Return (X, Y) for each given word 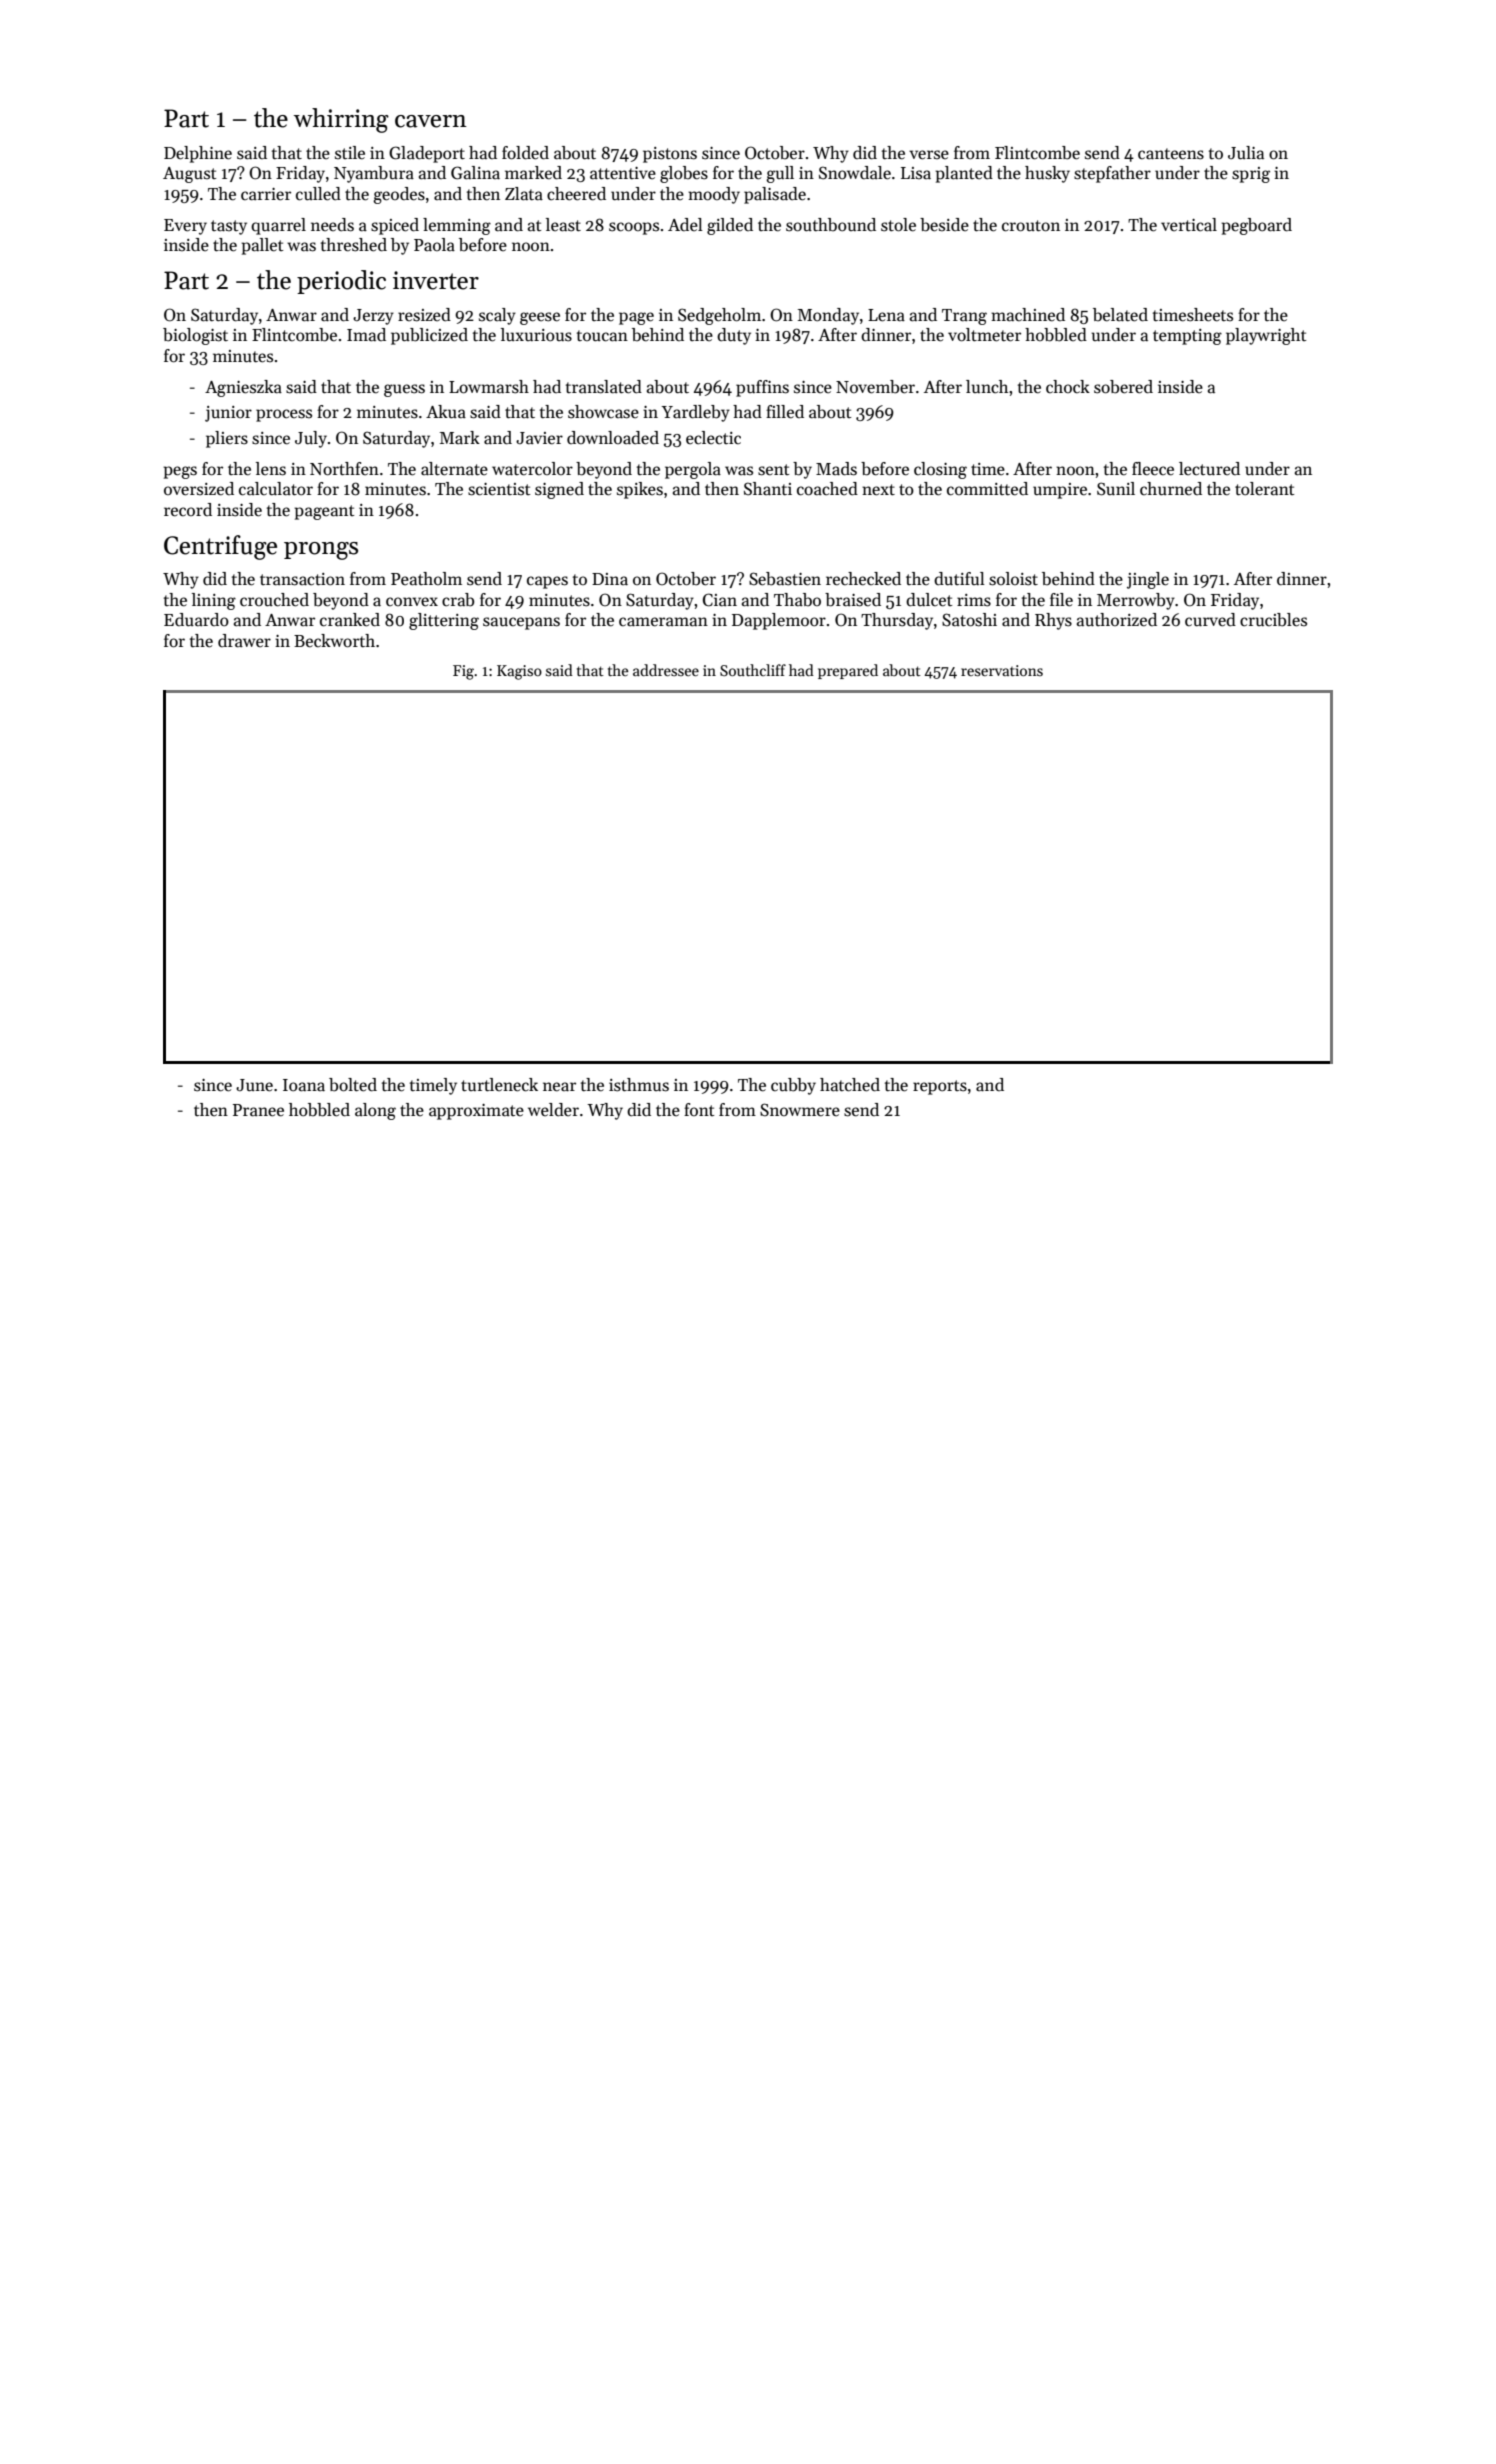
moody (714, 195)
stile (350, 153)
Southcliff (753, 670)
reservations (1002, 670)
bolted (353, 1085)
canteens (1171, 154)
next (878, 490)
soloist (1013, 579)
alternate (454, 469)
